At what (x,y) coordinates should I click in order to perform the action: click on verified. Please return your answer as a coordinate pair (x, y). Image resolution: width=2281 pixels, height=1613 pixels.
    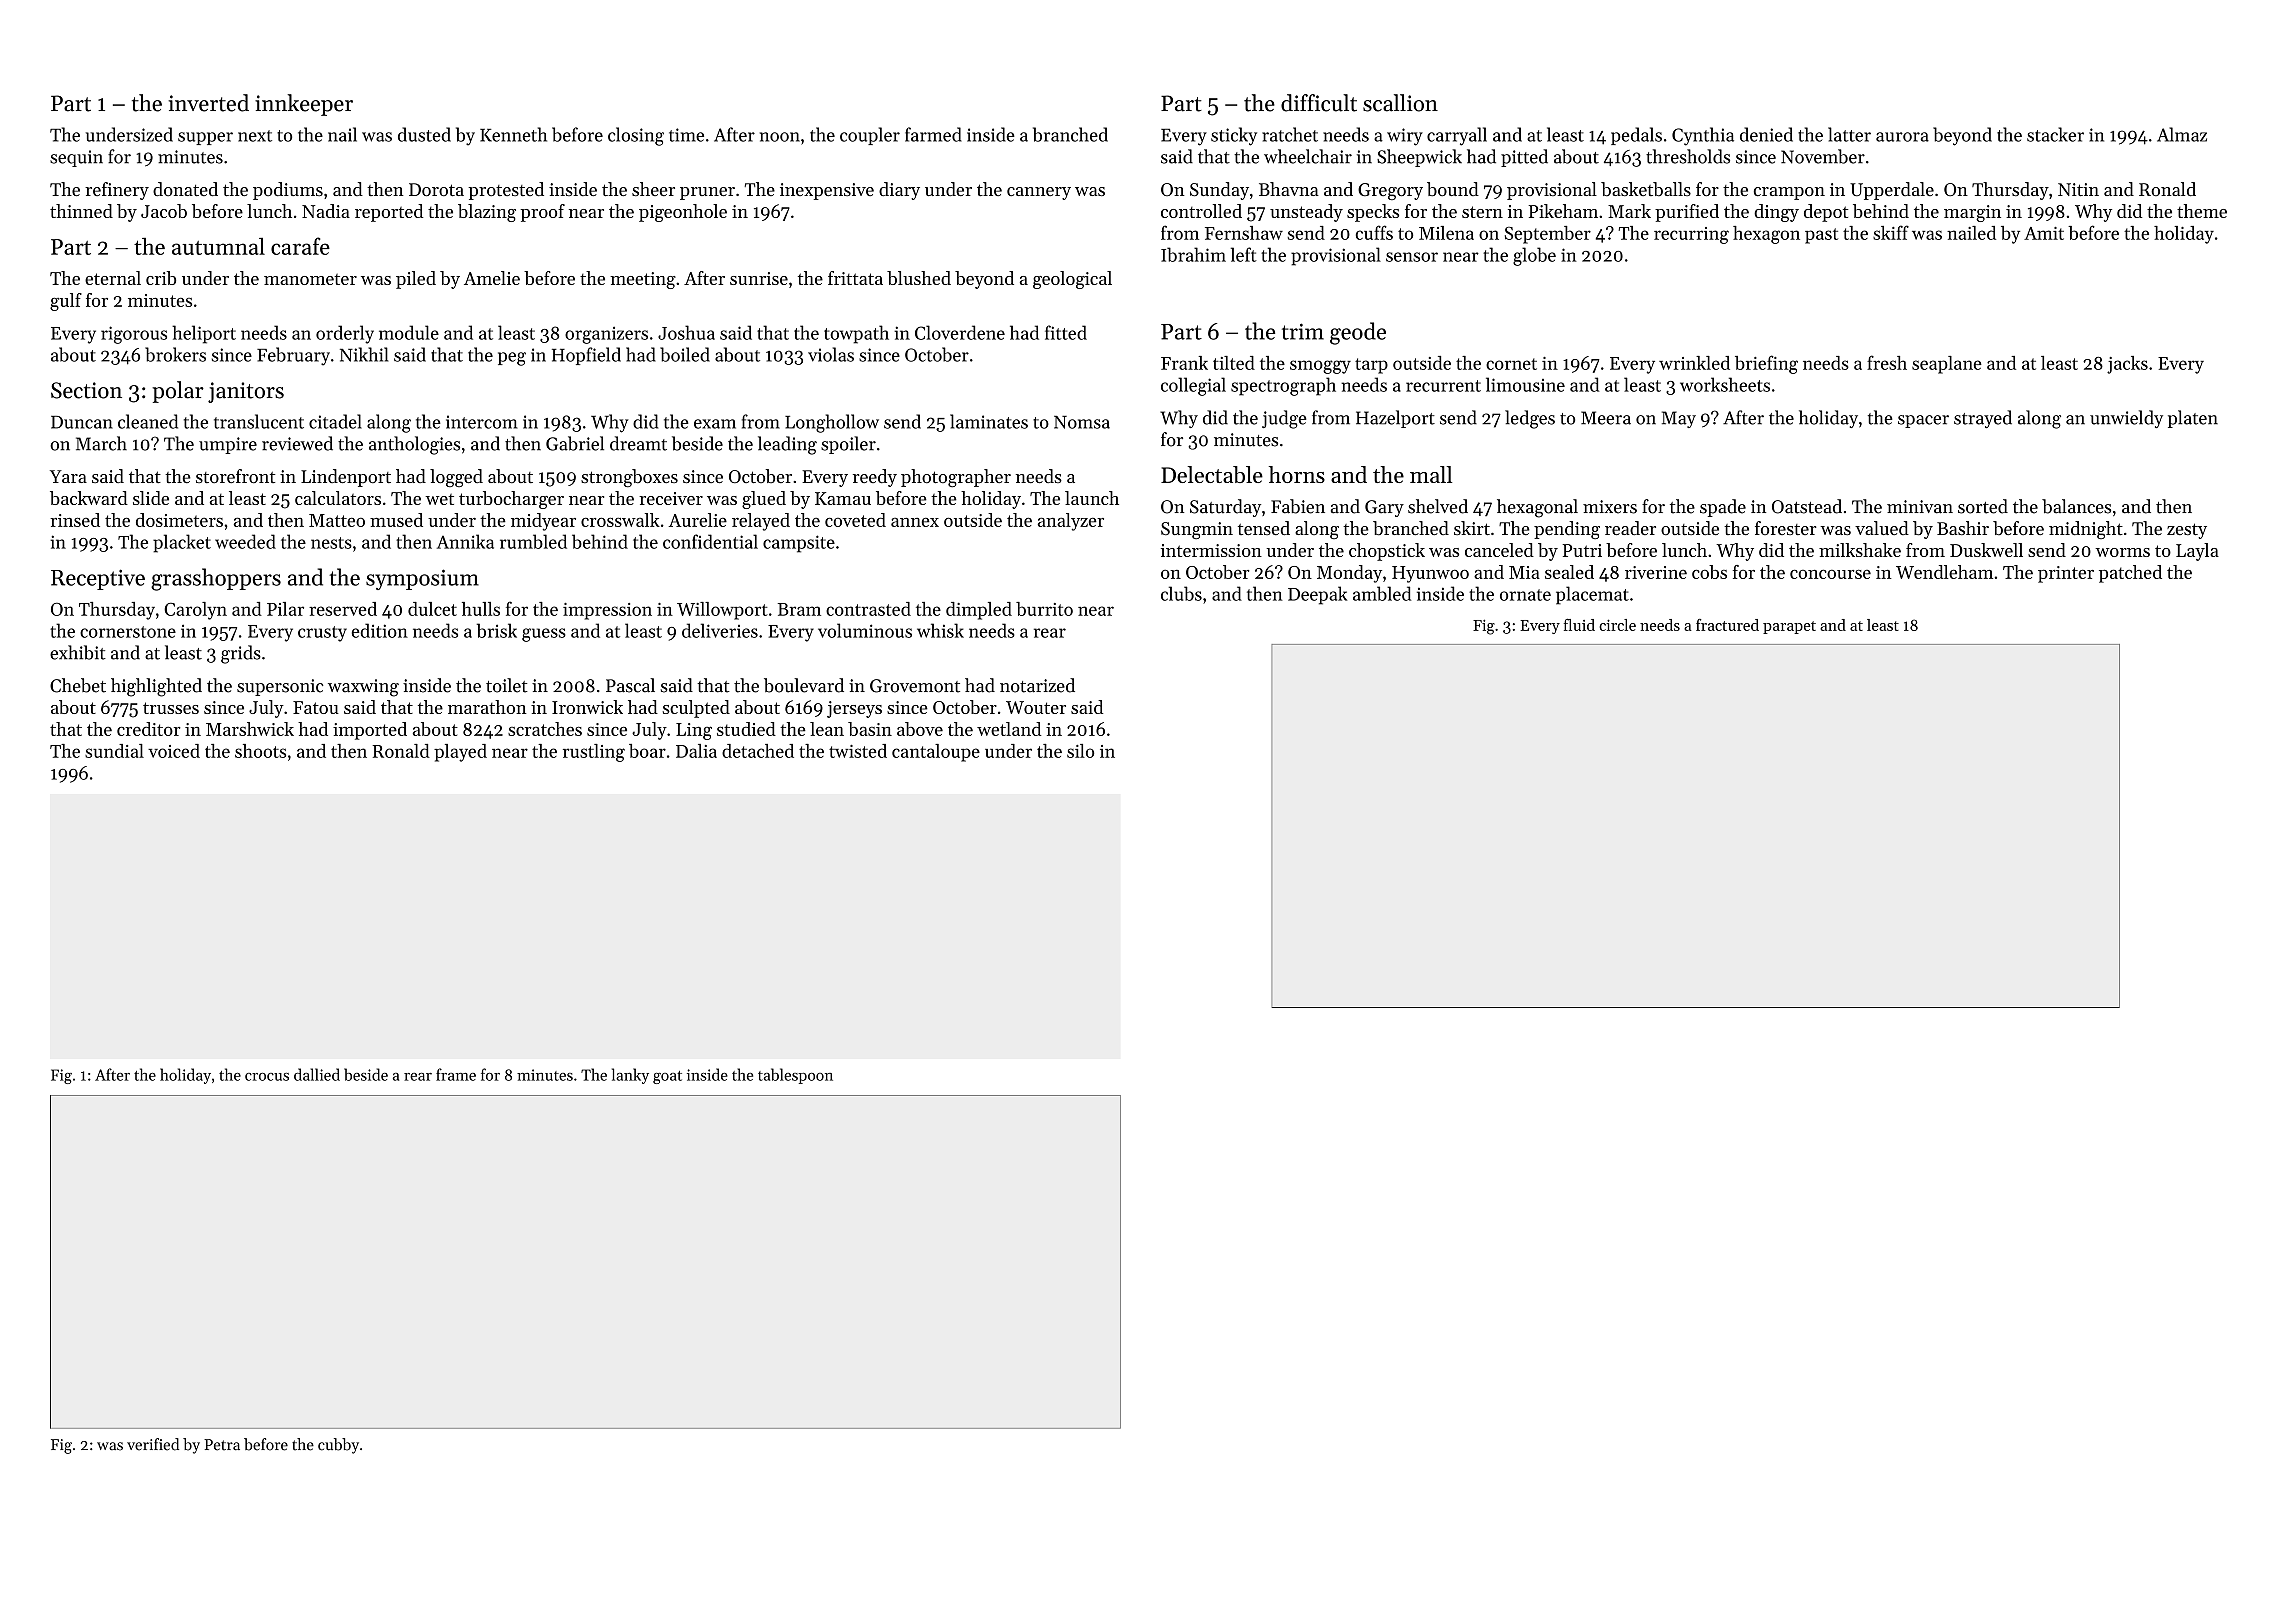
    Looking at the image, I should click on (153, 1444).
